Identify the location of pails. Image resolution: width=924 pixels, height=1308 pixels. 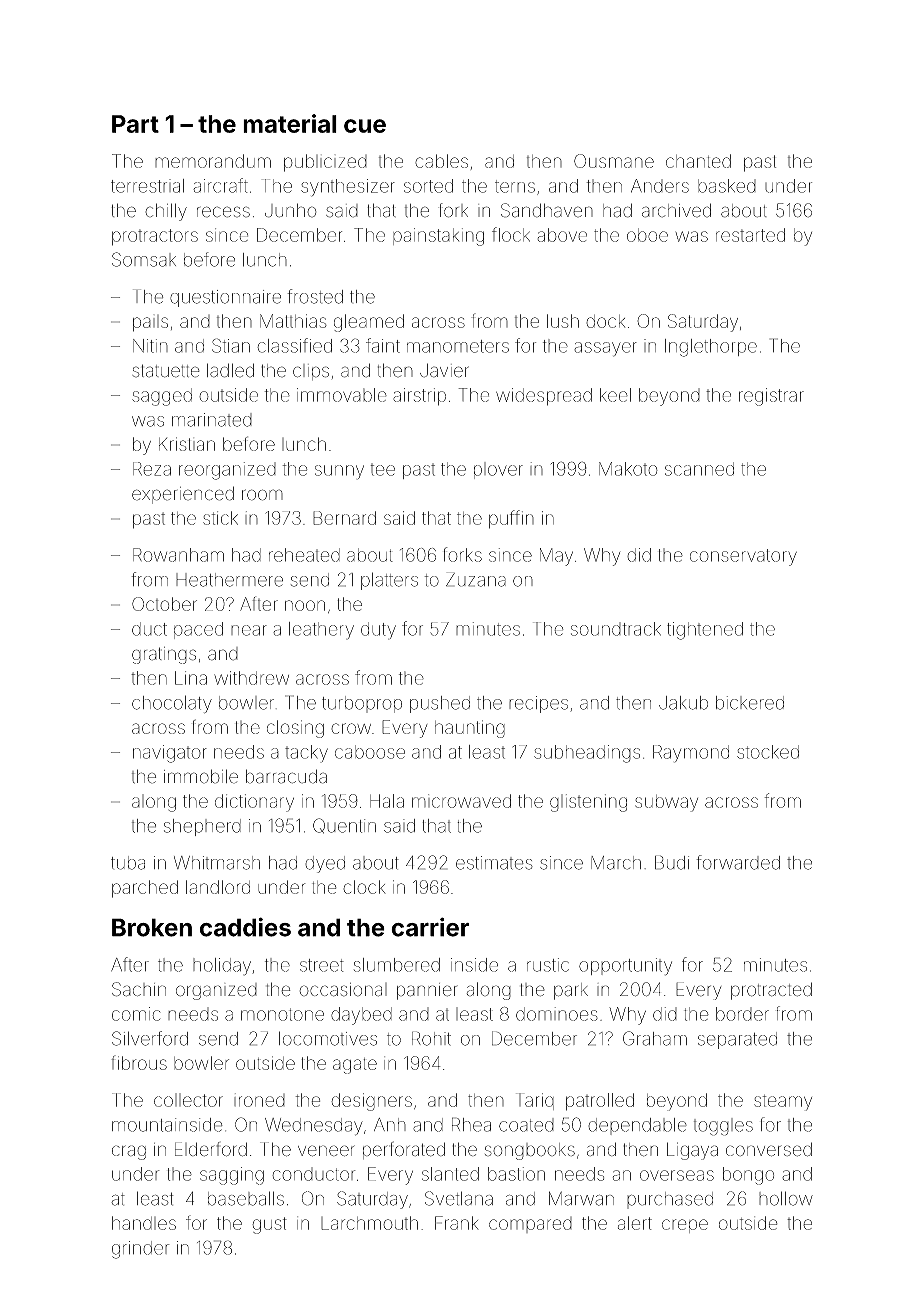
(150, 323).
